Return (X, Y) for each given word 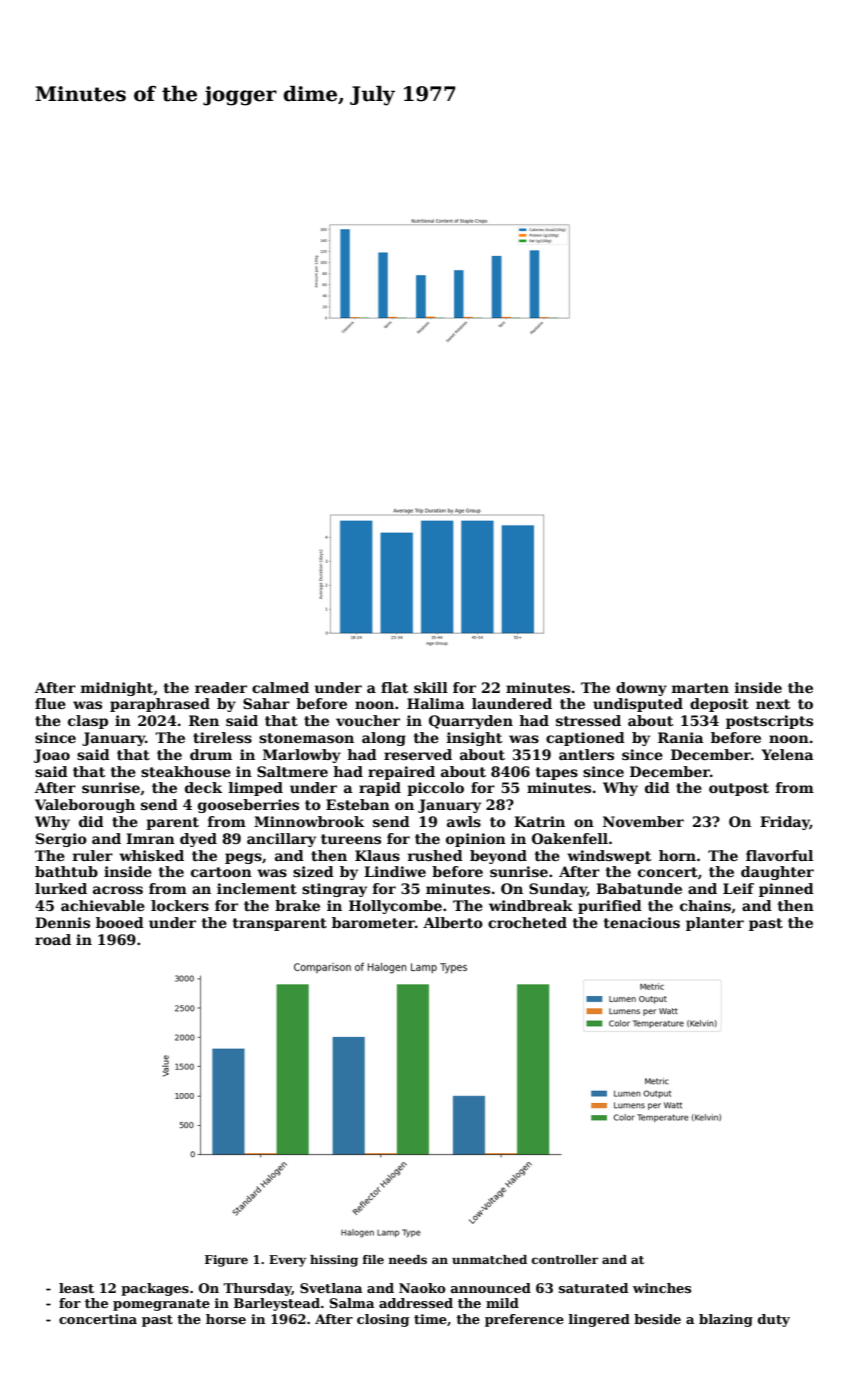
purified (610, 907)
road (53, 939)
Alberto (453, 922)
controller (565, 1259)
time (430, 1319)
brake (297, 905)
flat (394, 687)
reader (221, 687)
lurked (61, 888)
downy (641, 689)
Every (287, 1261)
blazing (726, 1320)
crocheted (527, 922)
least (76, 1288)
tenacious (642, 922)
